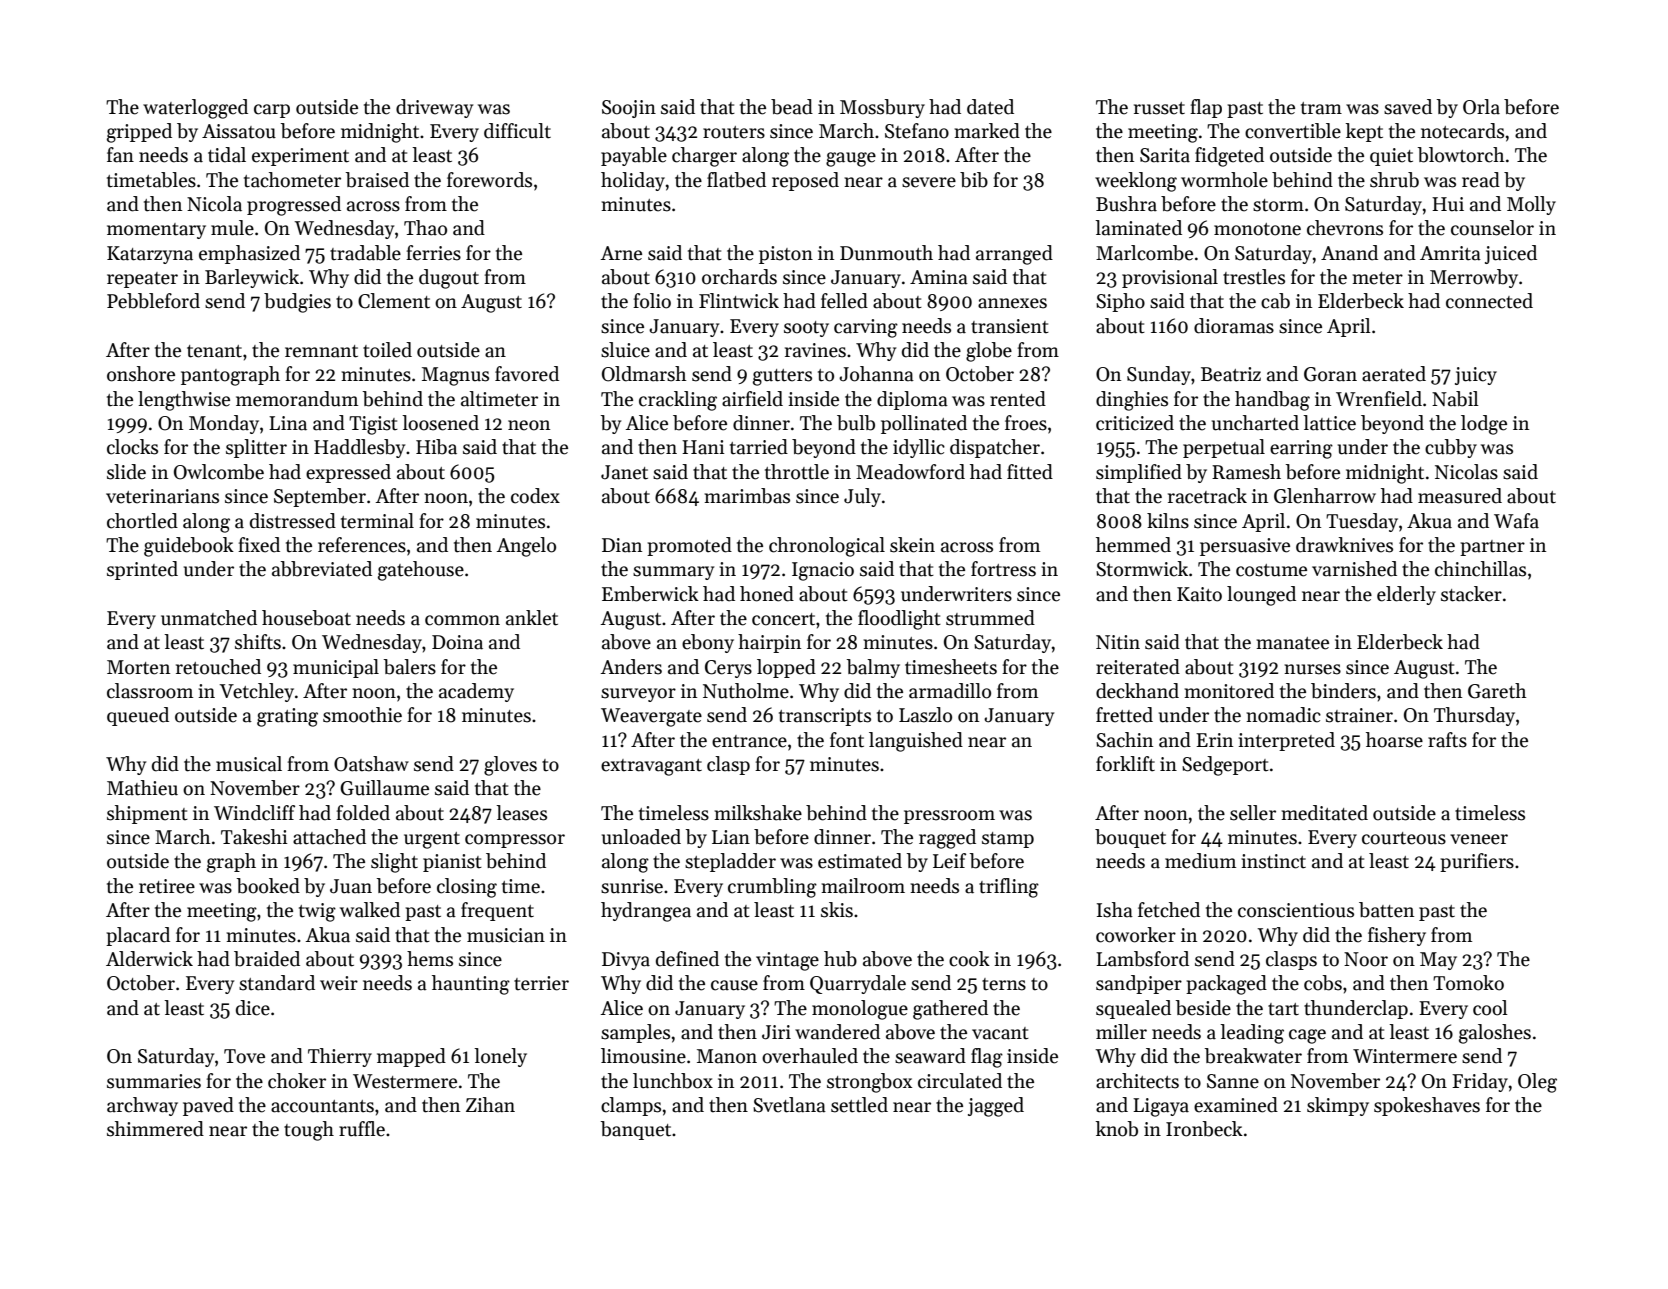  I want to click on lounged, so click(1261, 596).
